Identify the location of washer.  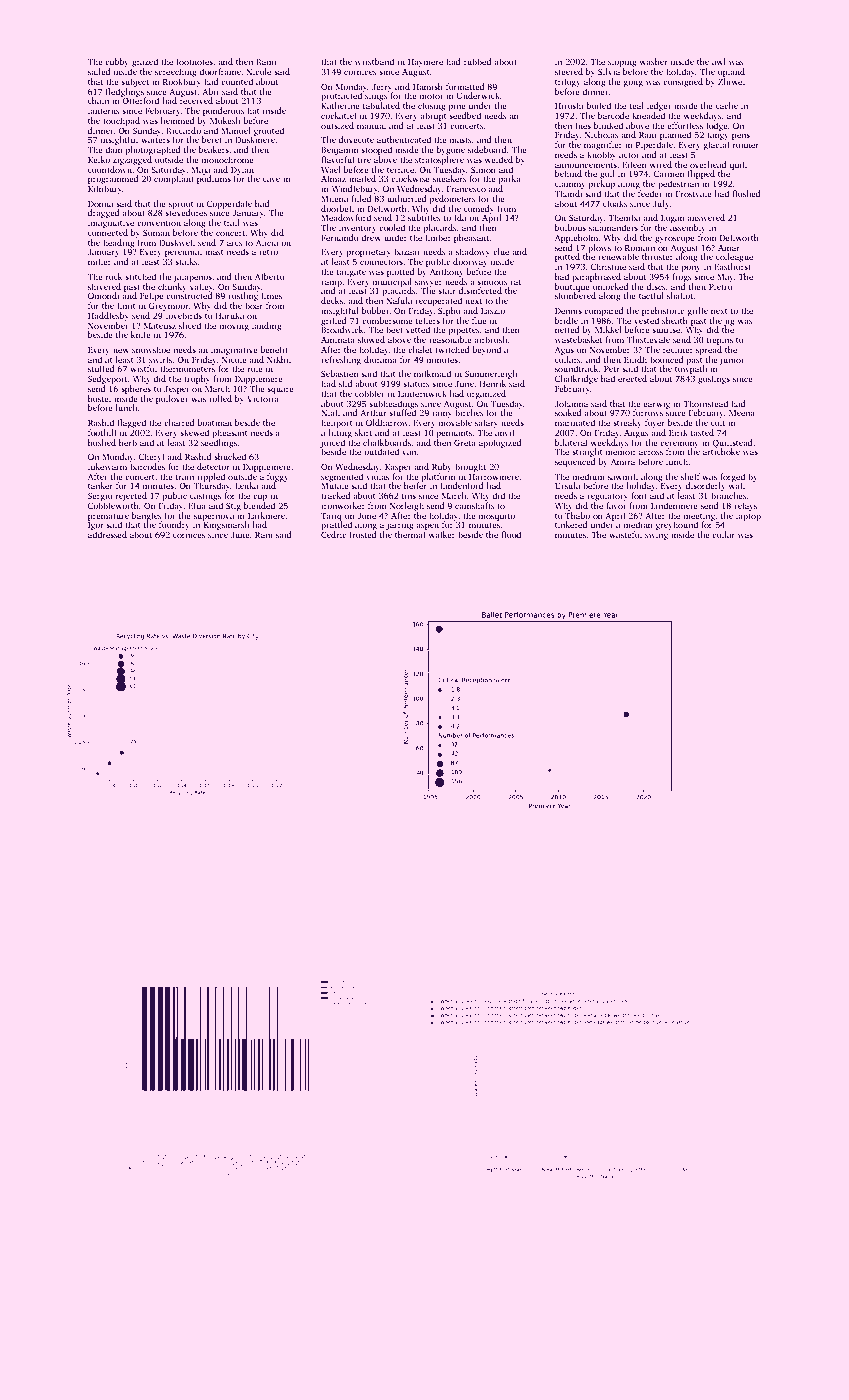
(654, 61).
